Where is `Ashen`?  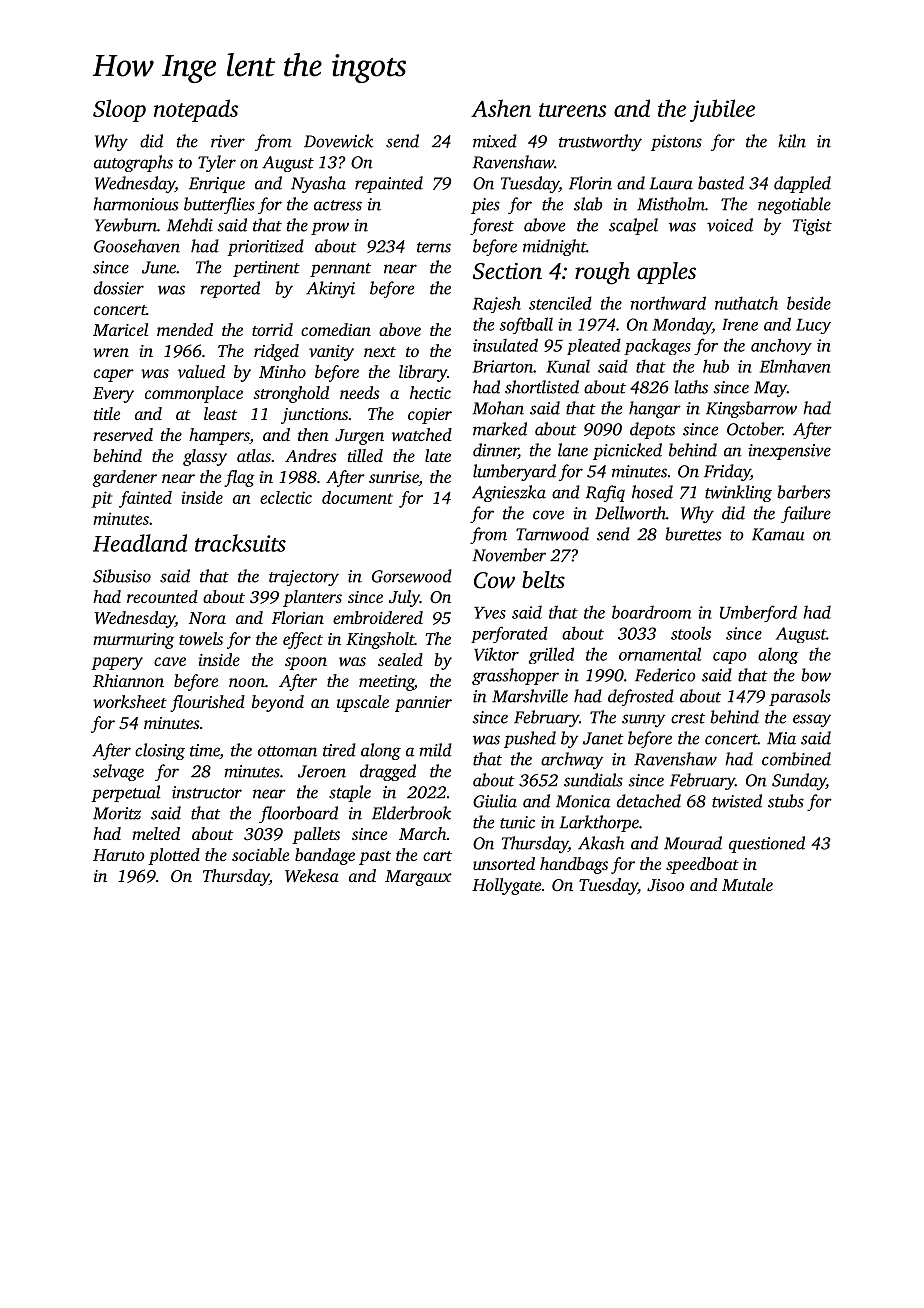 Ashen is located at coordinates (501, 108).
